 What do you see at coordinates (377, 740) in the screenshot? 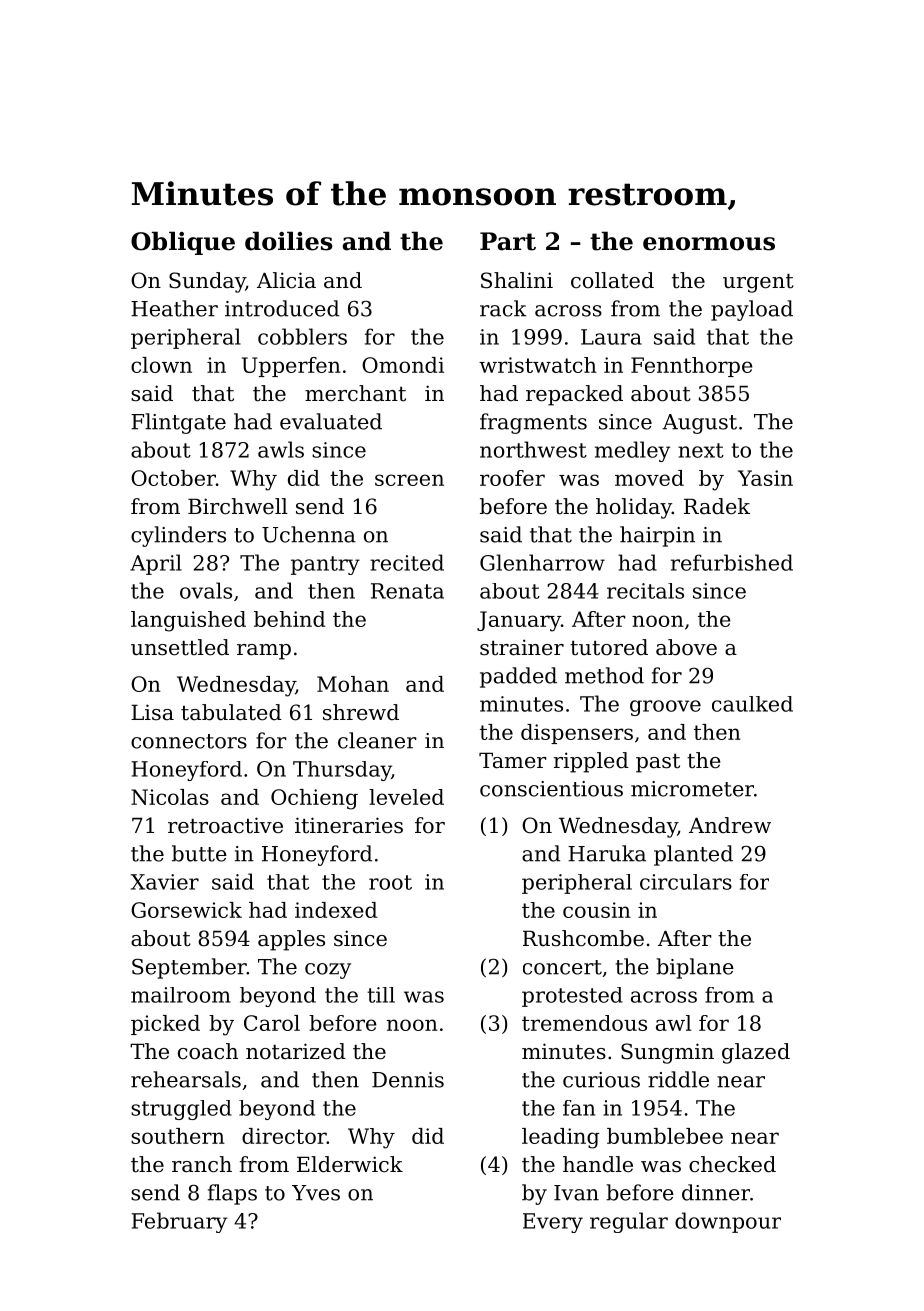
I see `cleaner` at bounding box center [377, 740].
